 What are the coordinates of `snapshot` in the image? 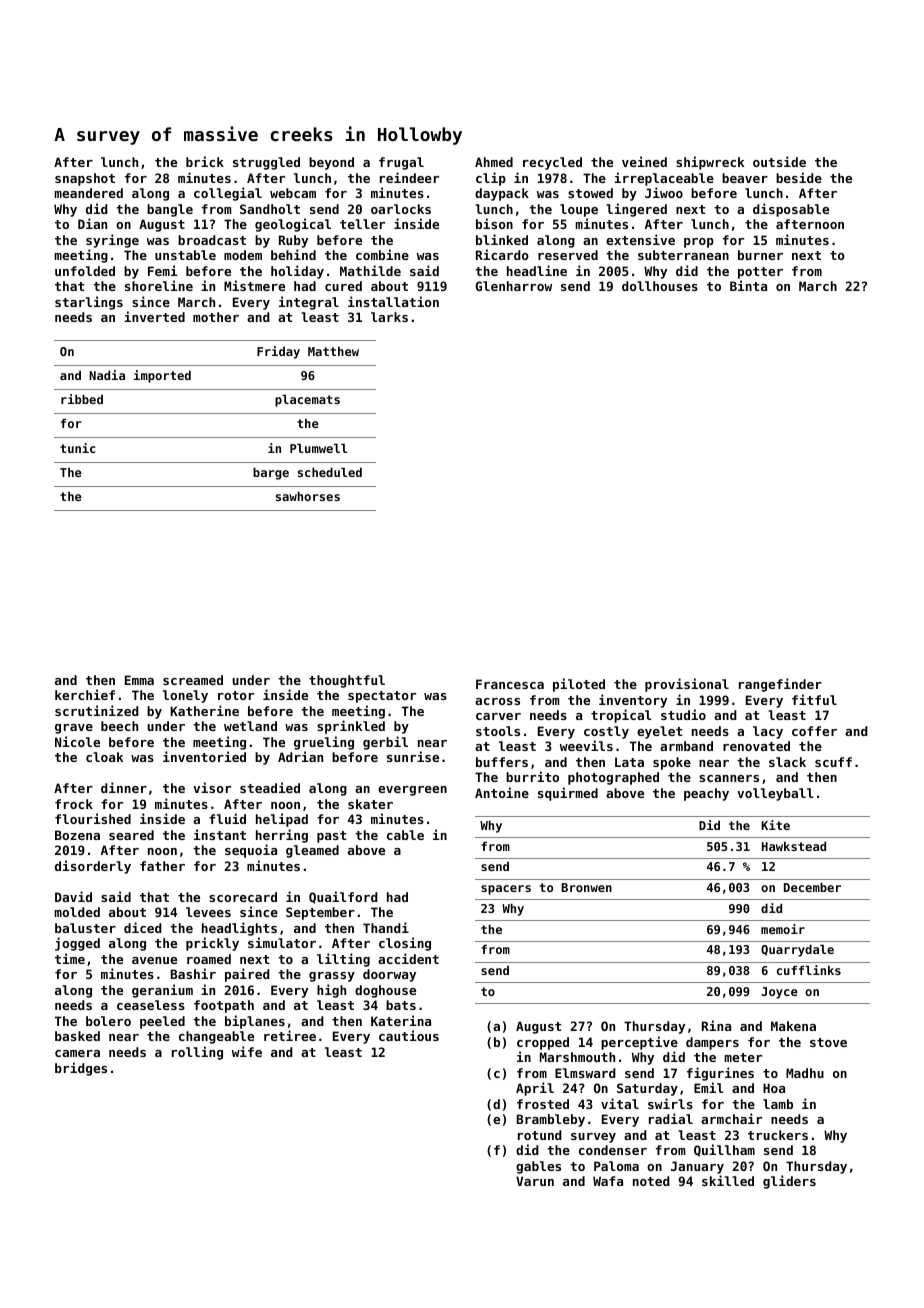 It's located at (85, 179).
